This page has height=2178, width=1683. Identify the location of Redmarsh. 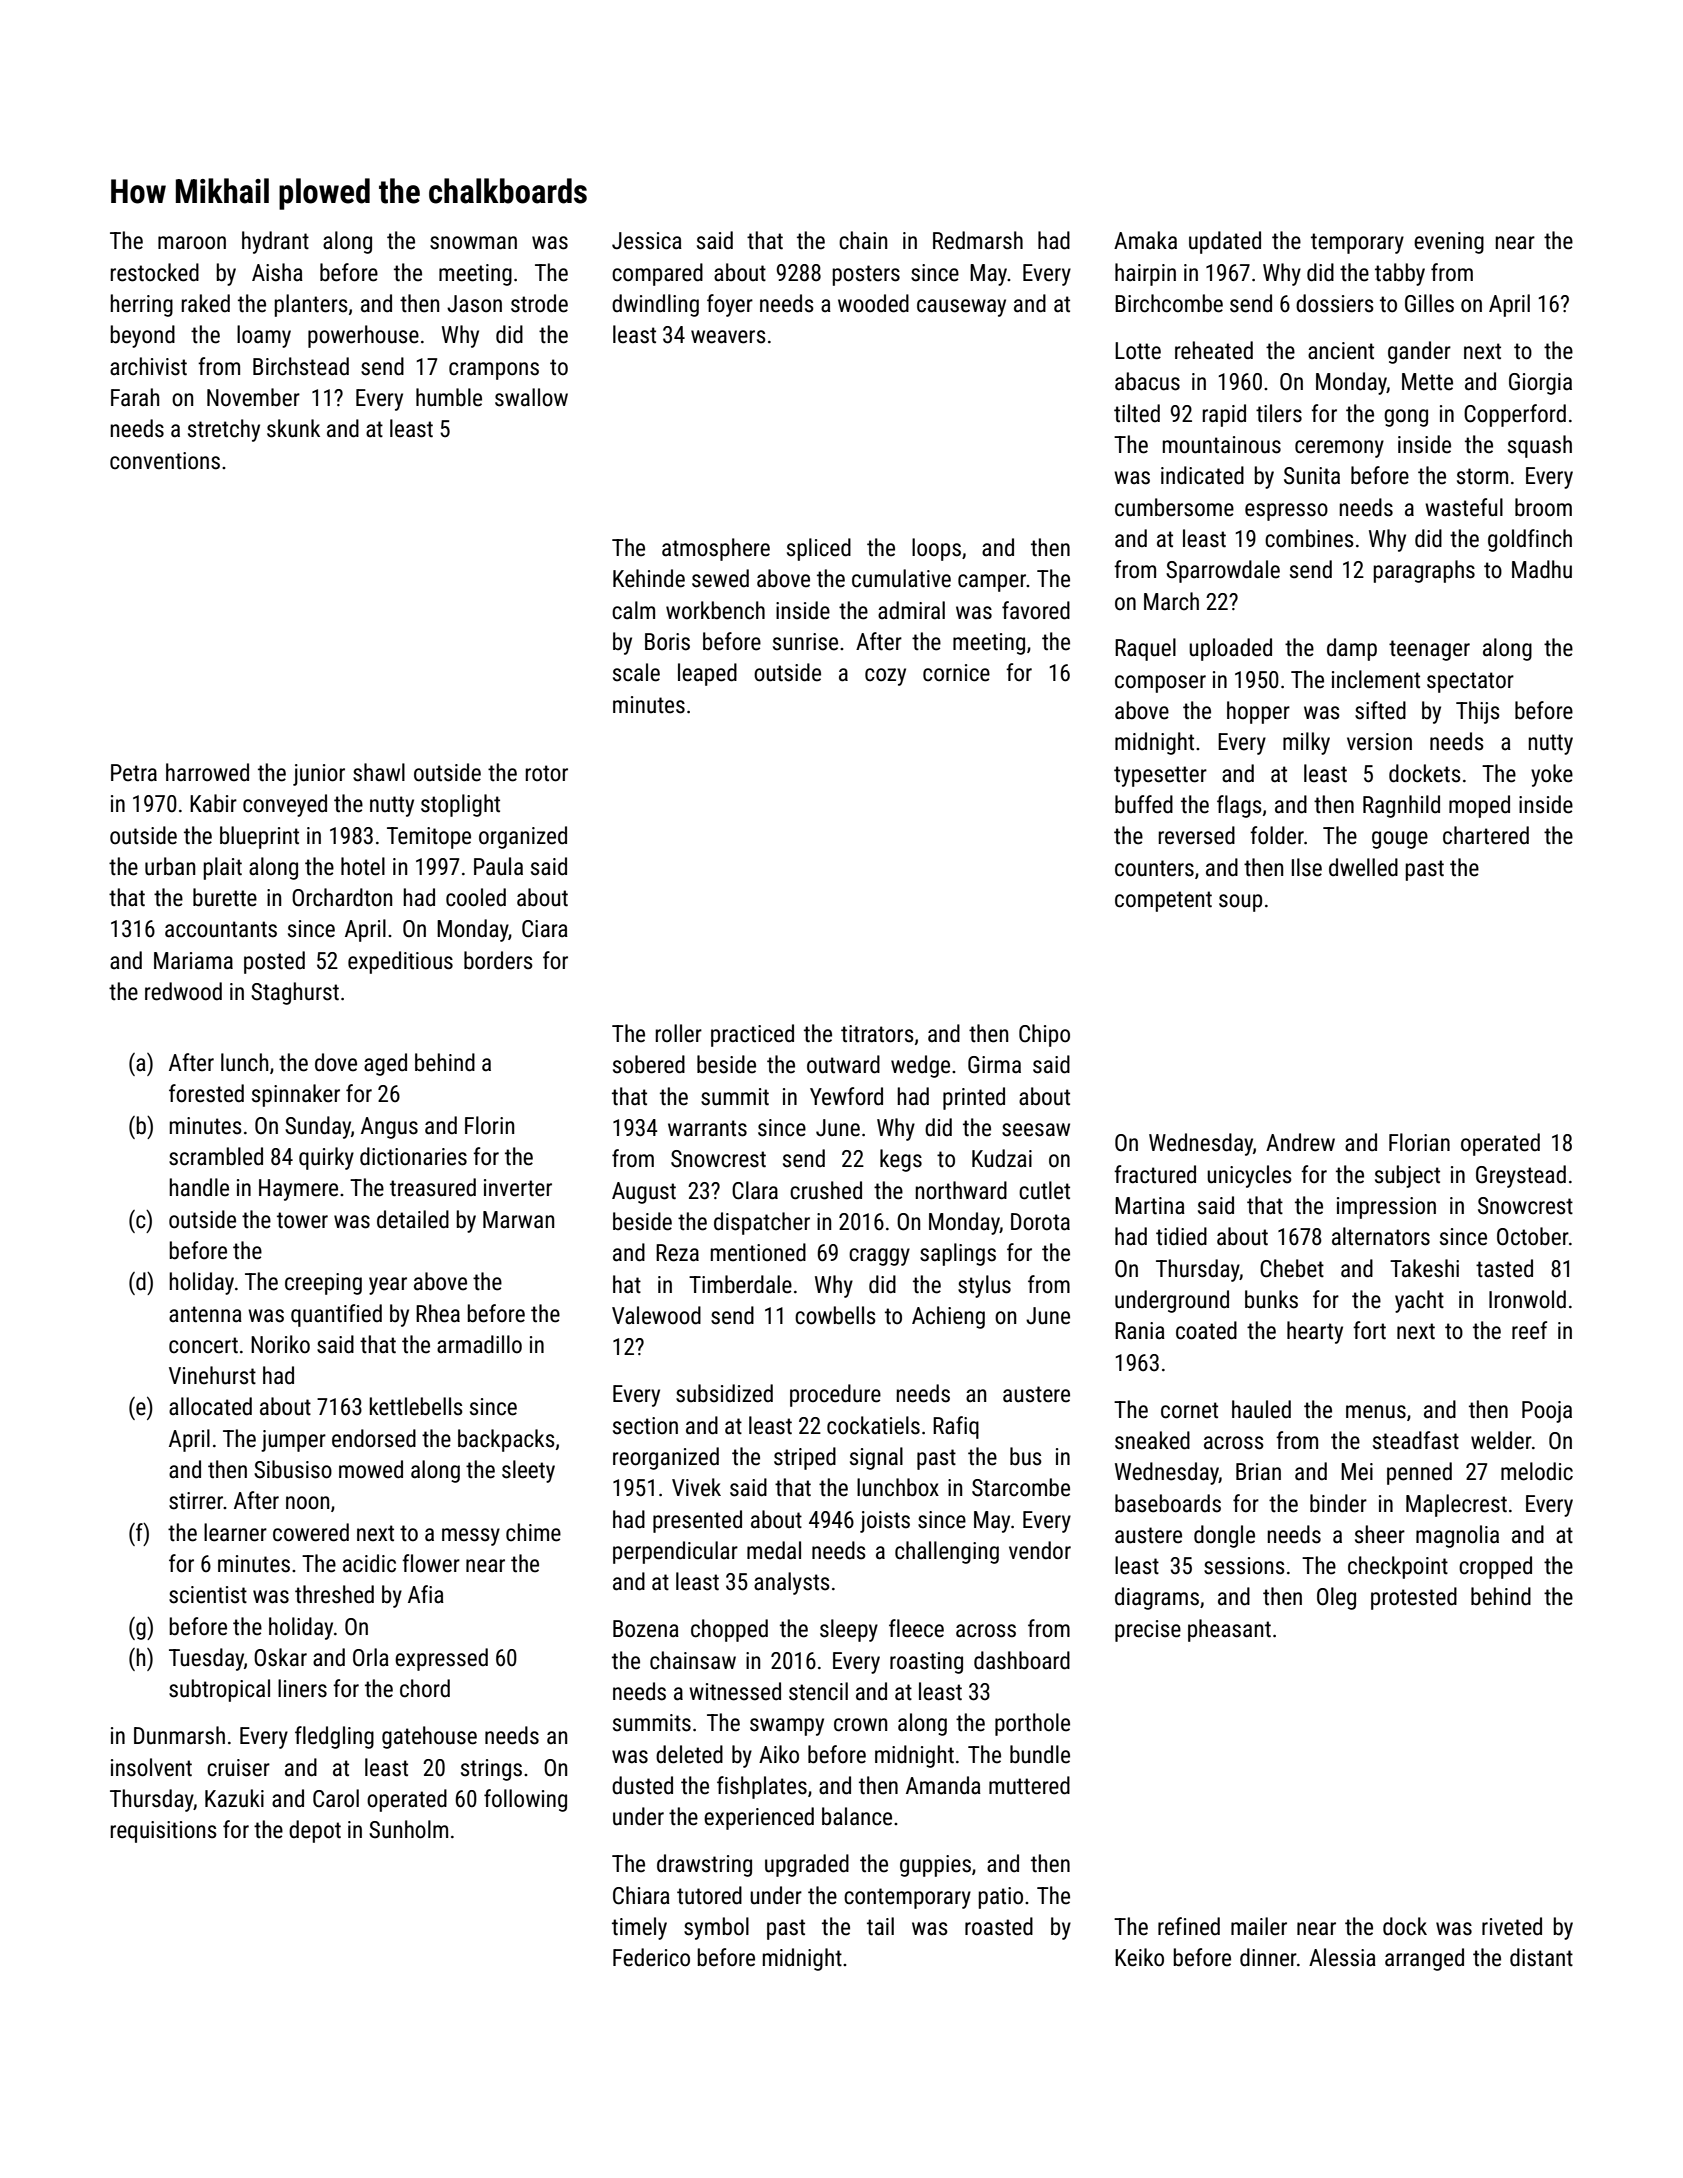
(978, 240).
